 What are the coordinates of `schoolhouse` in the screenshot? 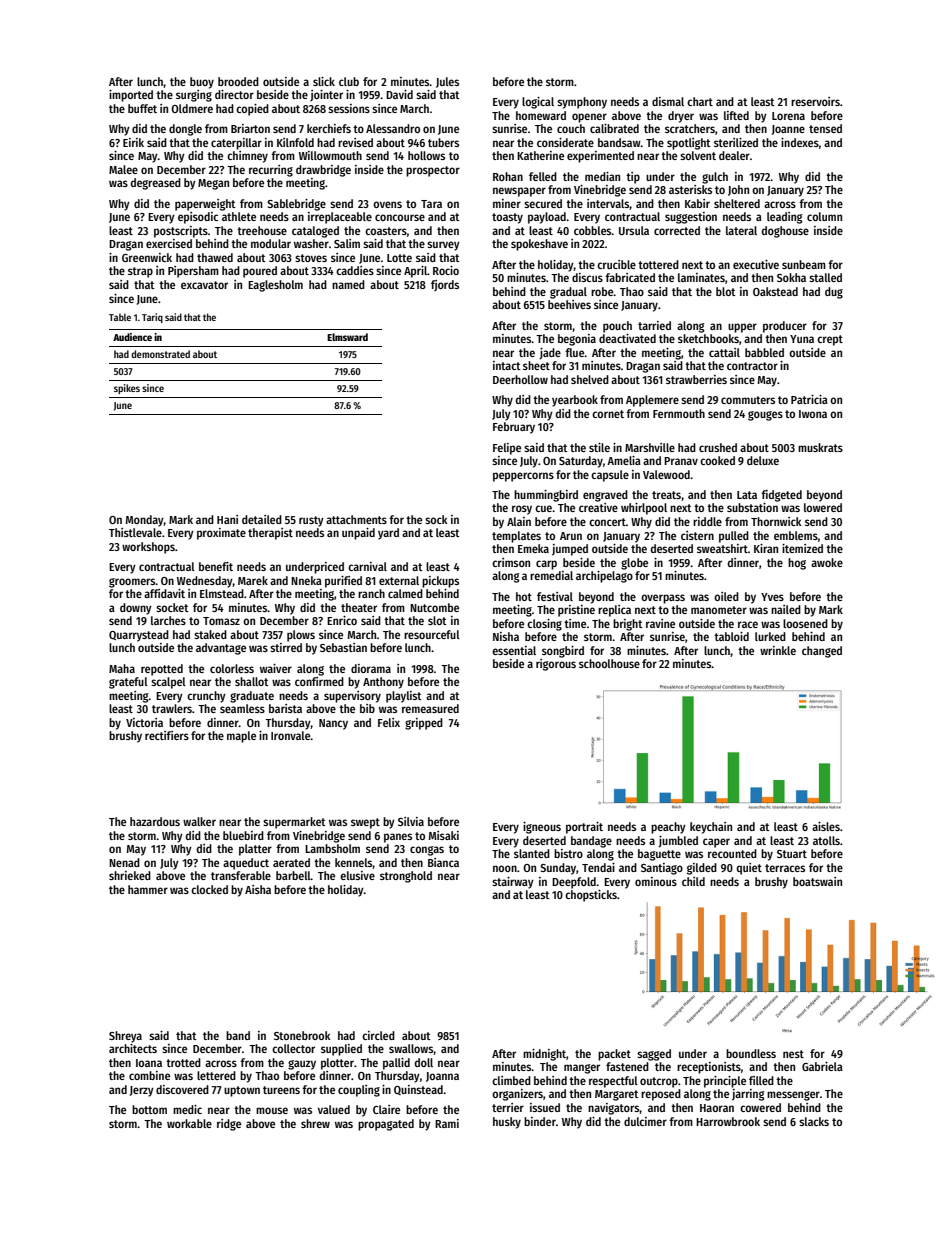 It's located at (609, 663).
